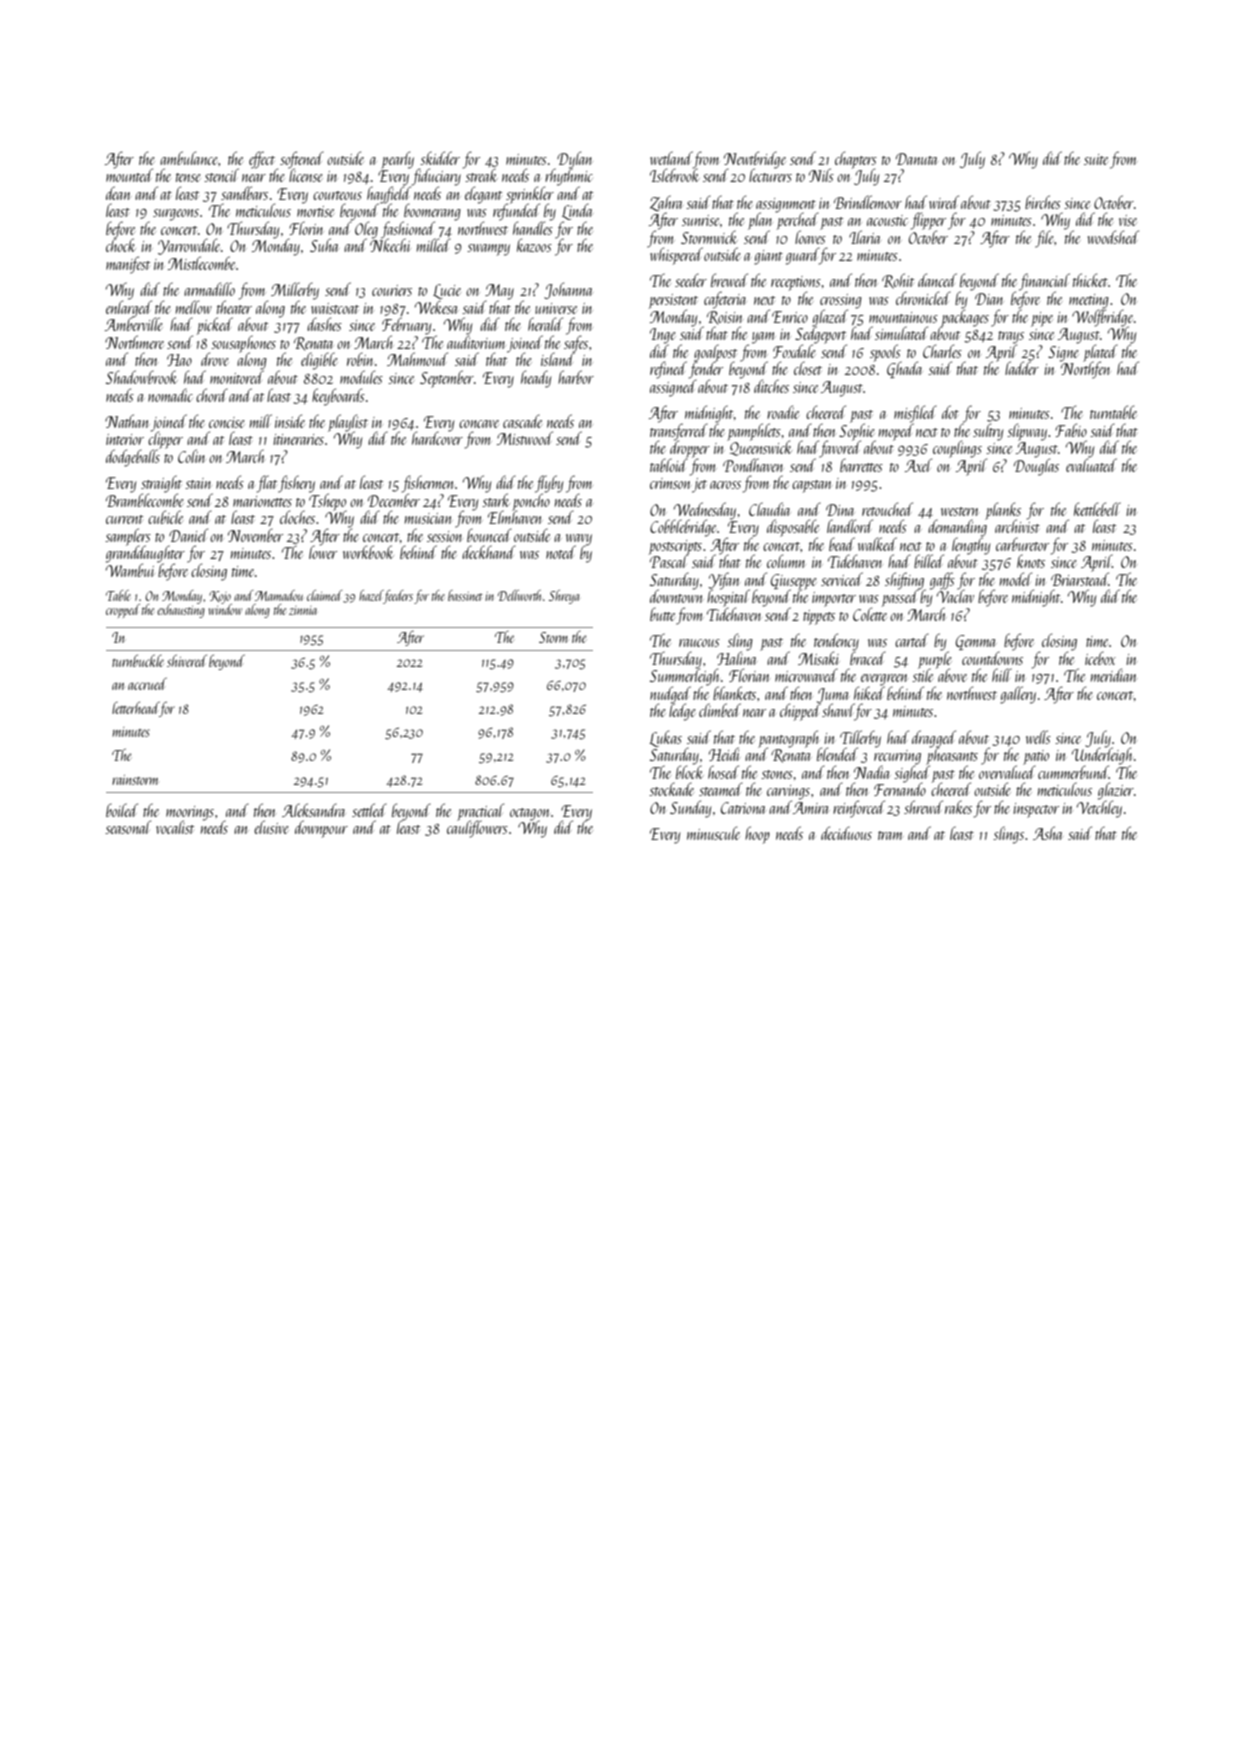 This image has height=1758, width=1243. What do you see at coordinates (133, 458) in the image?
I see `dodgeballs` at bounding box center [133, 458].
